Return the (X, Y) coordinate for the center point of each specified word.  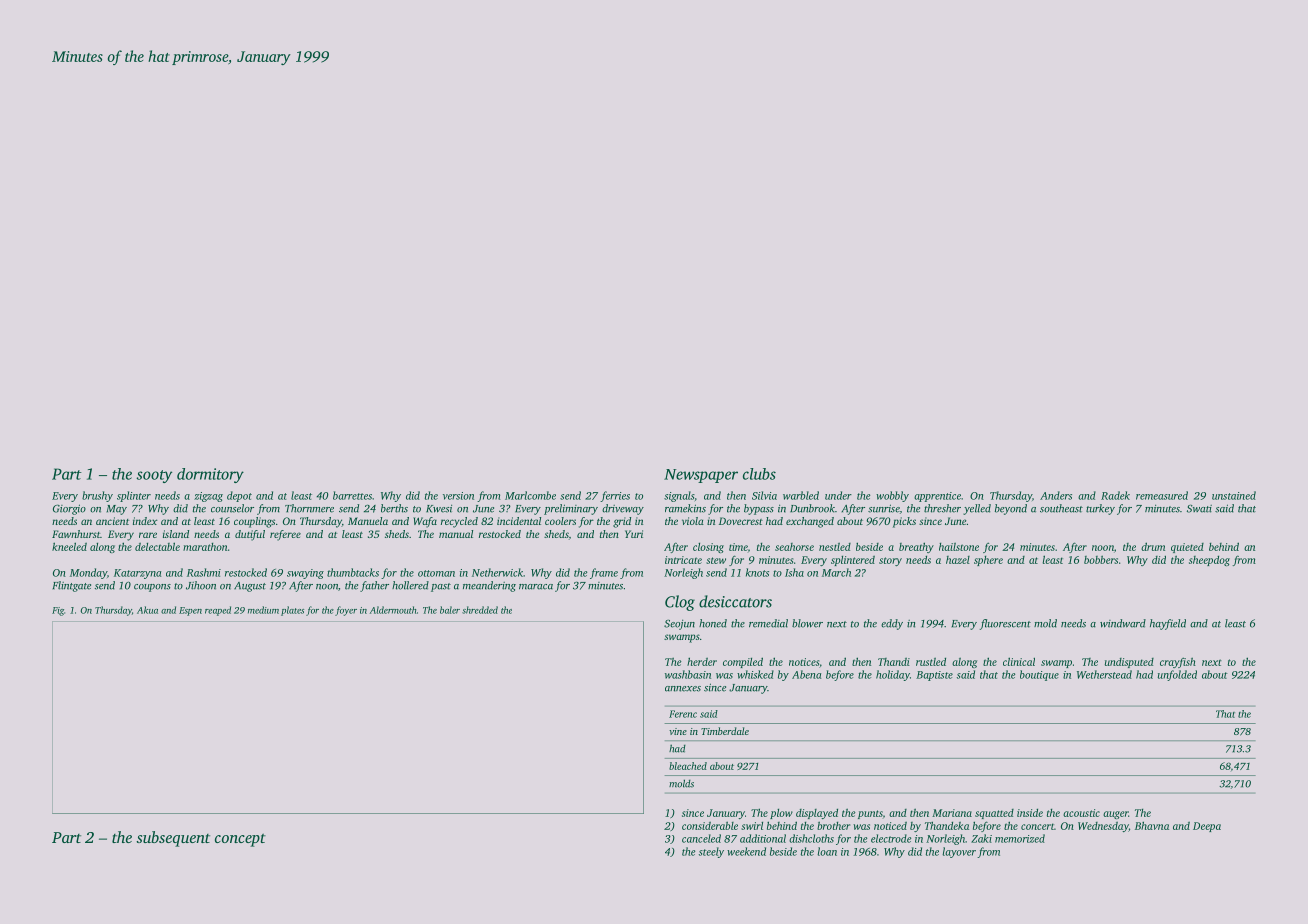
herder (702, 661)
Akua (147, 610)
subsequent (173, 839)
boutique (1039, 675)
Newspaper (701, 476)
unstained (1234, 495)
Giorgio (69, 509)
